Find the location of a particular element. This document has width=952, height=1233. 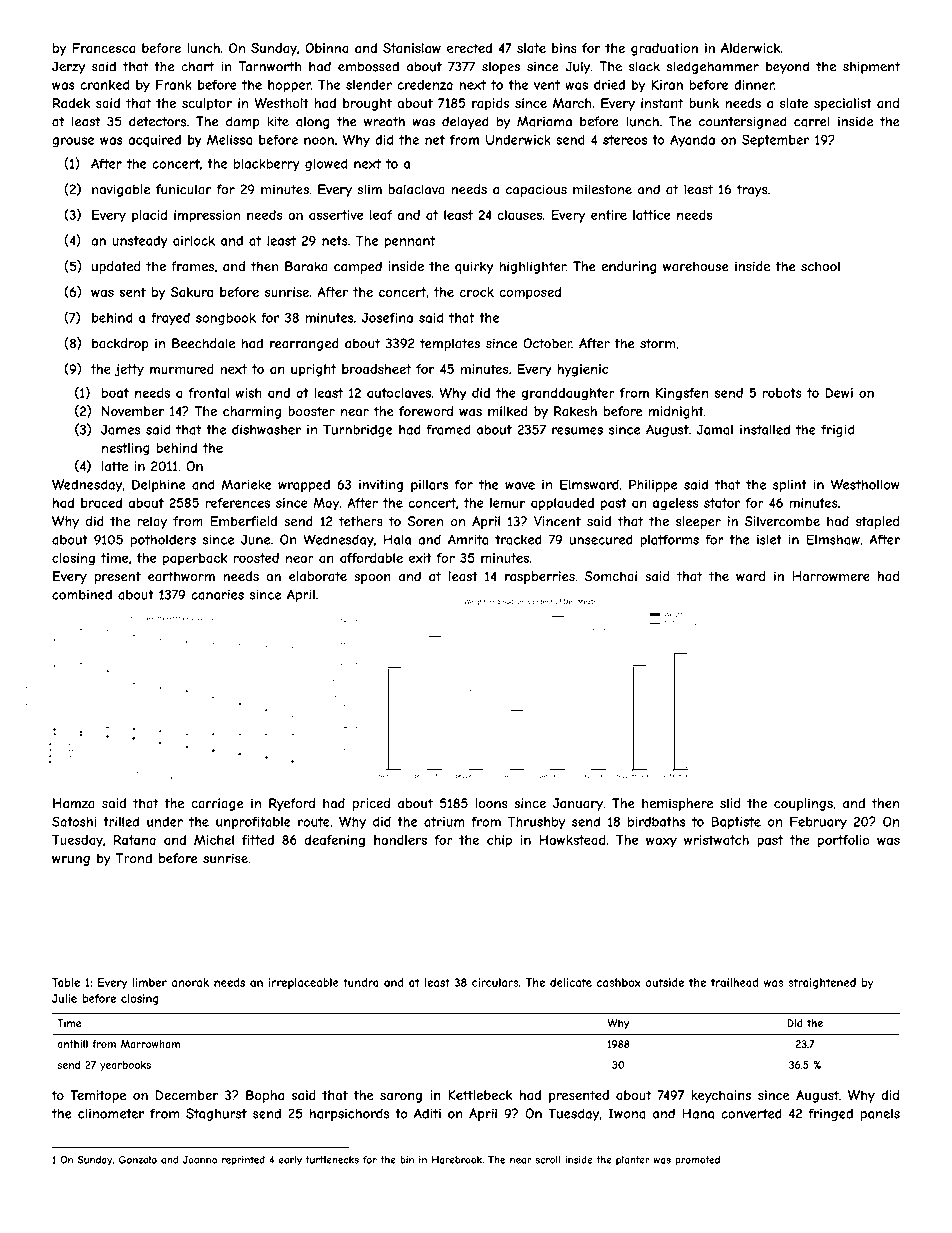

storm is located at coordinates (658, 343).
